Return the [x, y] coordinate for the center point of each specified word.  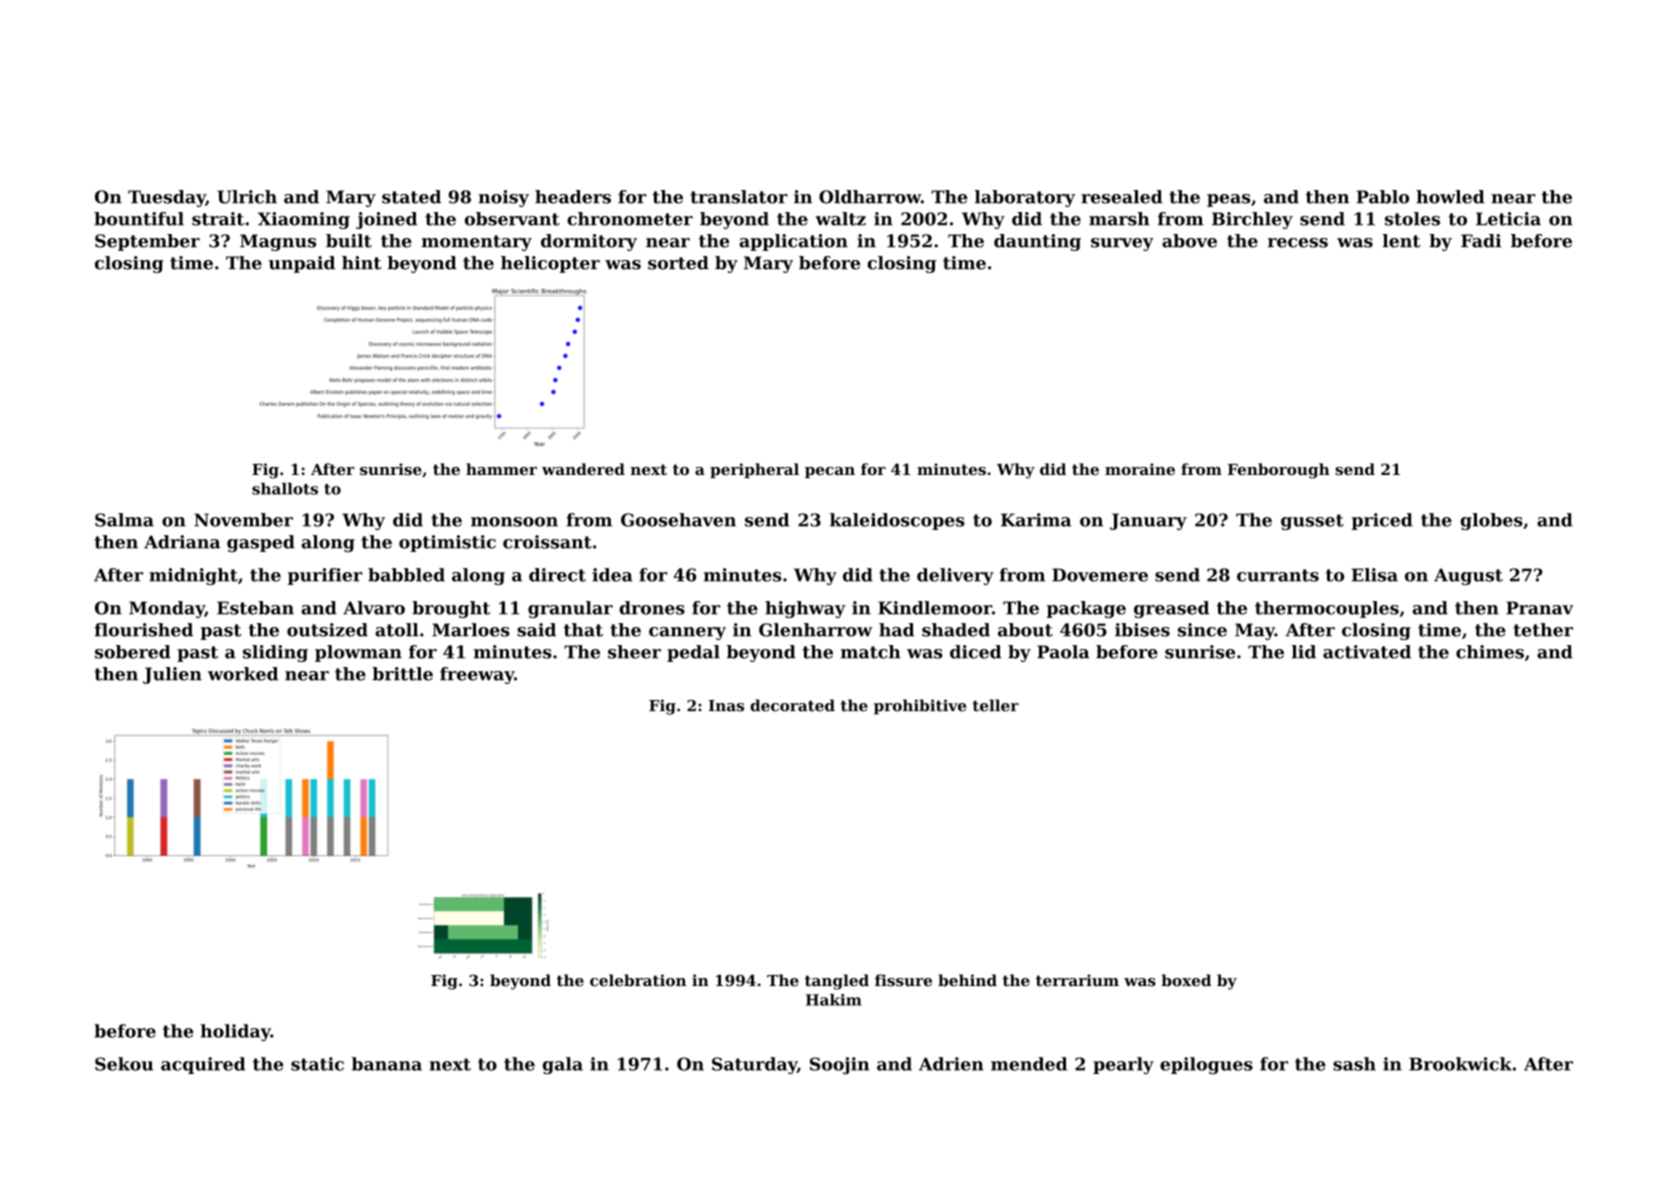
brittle [402, 674]
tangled [837, 982]
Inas [726, 706]
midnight [193, 576]
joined [386, 220]
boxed [1186, 980]
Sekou [124, 1064]
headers [573, 197]
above [1189, 241]
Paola [1063, 652]
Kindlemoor [935, 608]
